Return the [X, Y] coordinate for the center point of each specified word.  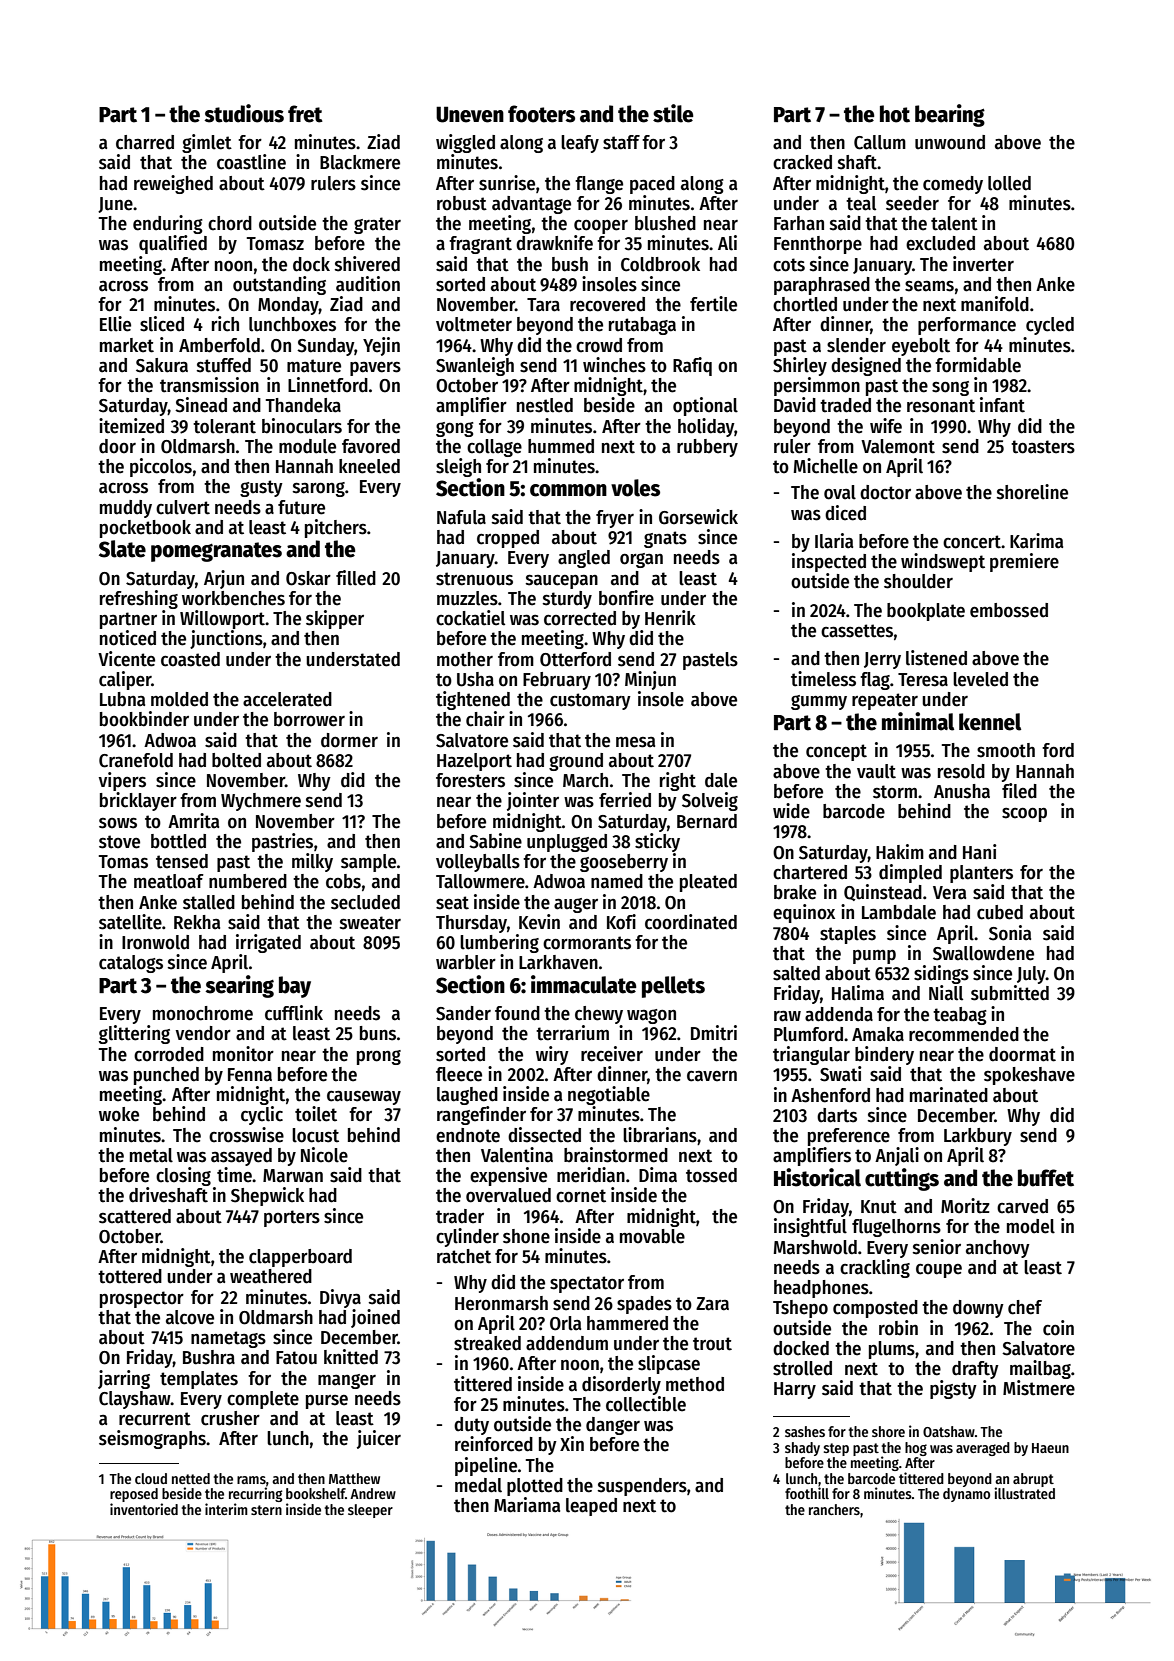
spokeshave [1029, 1076]
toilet [316, 1114]
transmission [209, 385]
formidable [978, 365]
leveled [980, 679]
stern [266, 1510]
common [568, 490]
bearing [950, 115]
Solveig [710, 801]
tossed [711, 1175]
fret [305, 114]
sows [118, 823]
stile [673, 113]
